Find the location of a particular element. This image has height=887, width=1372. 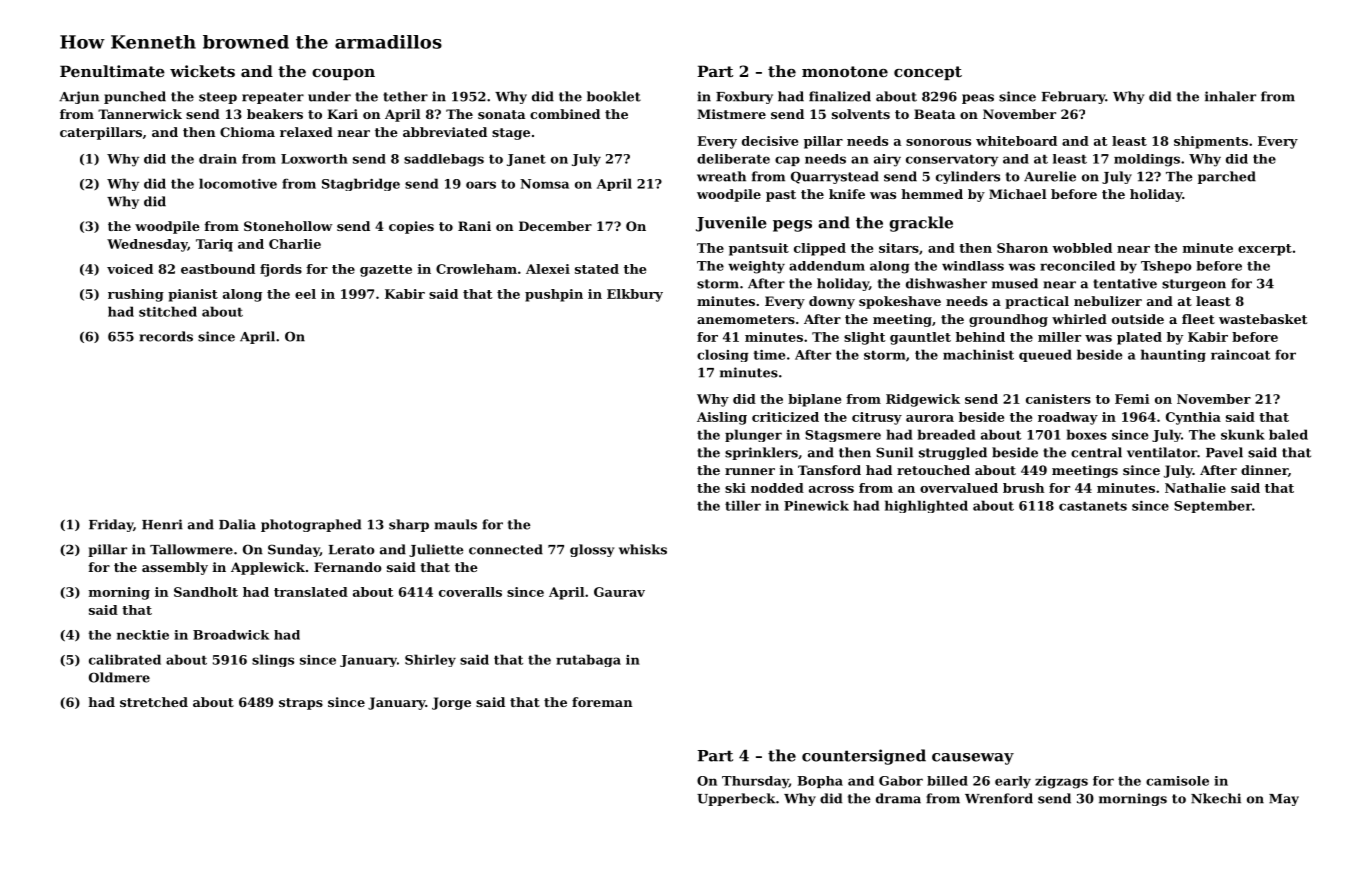

Charlie is located at coordinates (295, 244).
